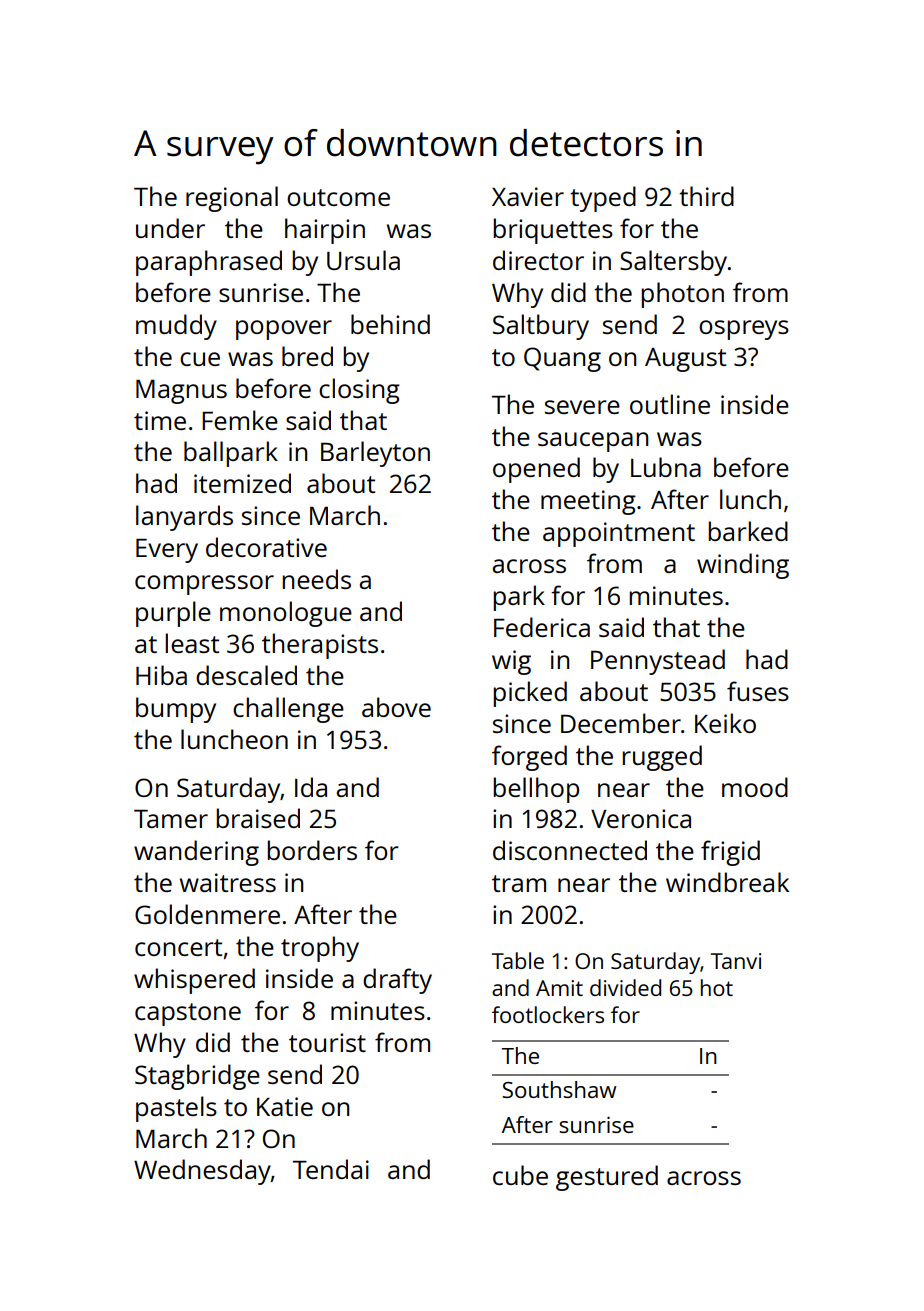  What do you see at coordinates (727, 882) in the document?
I see `windbreak` at bounding box center [727, 882].
